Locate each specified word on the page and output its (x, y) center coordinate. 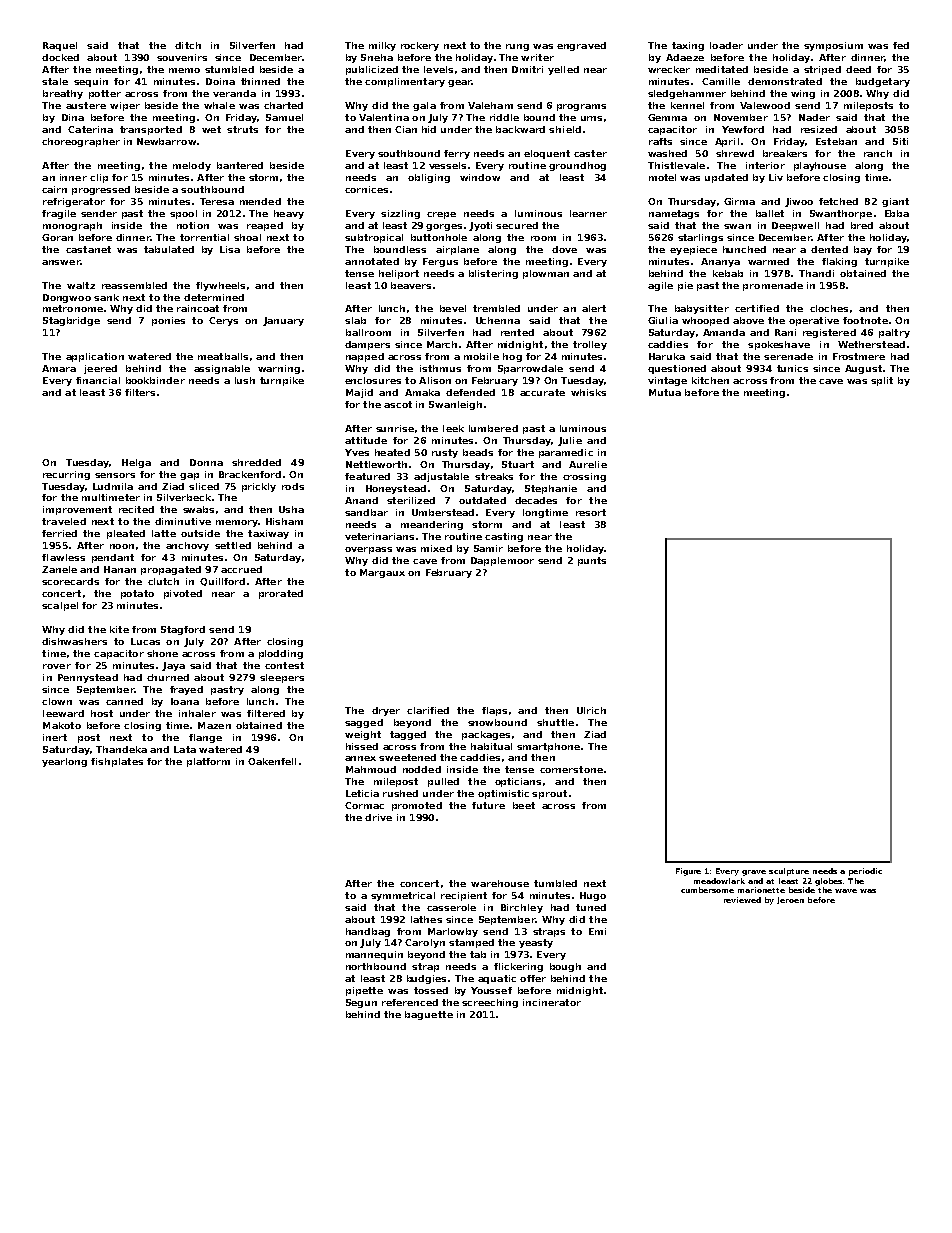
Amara (59, 368)
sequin (91, 82)
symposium (833, 46)
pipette (364, 991)
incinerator (552, 1002)
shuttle (555, 722)
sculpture (789, 872)
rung (517, 47)
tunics (792, 368)
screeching (490, 1003)
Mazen (214, 725)
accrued (241, 569)
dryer (386, 711)
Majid (359, 393)
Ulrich (591, 710)
